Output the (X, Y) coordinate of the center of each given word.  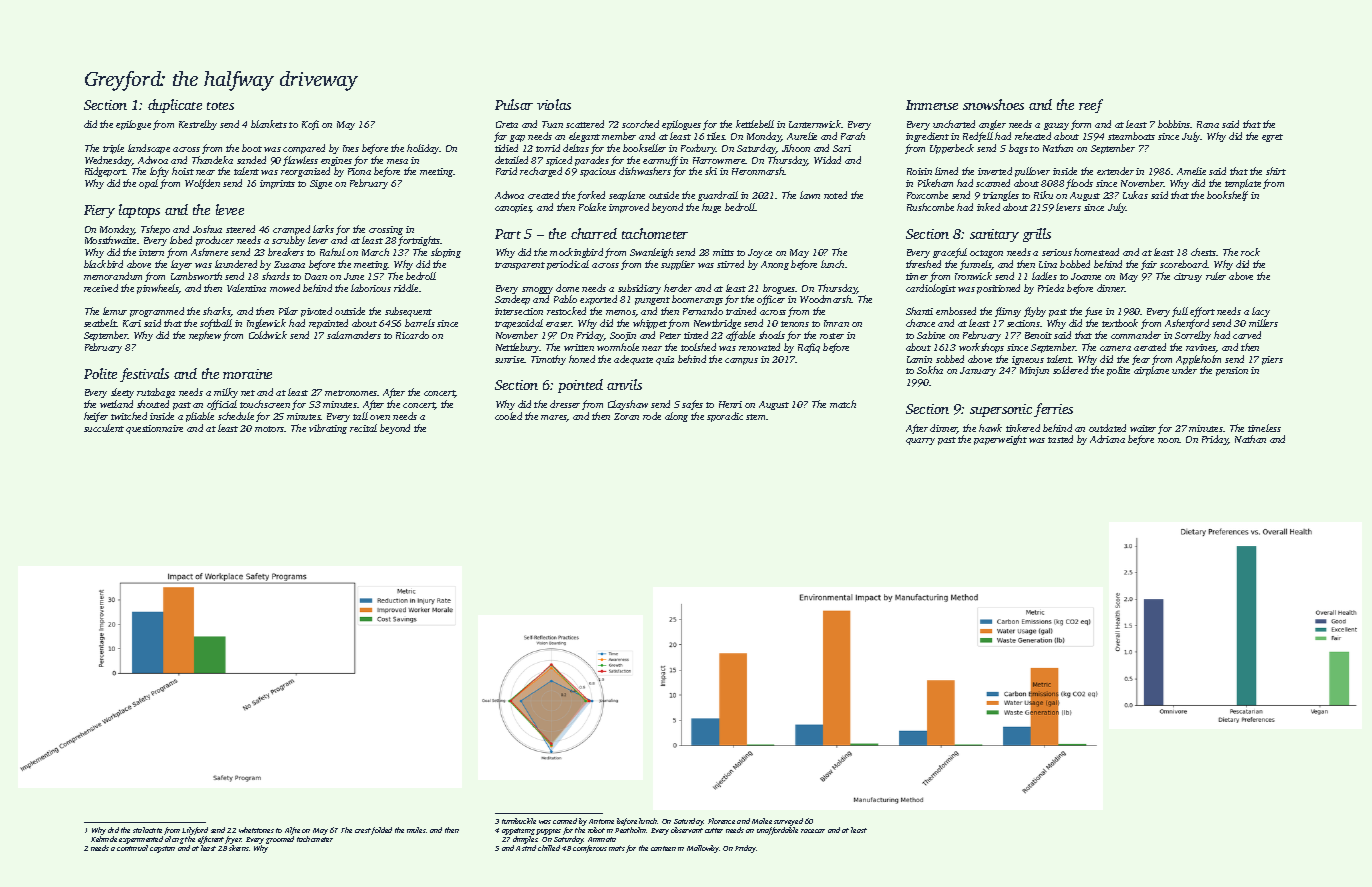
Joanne (1086, 276)
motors (270, 429)
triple (113, 149)
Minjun (1034, 371)
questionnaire (154, 429)
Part (508, 234)
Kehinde (104, 839)
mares (554, 418)
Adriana (1107, 439)
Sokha (930, 370)
